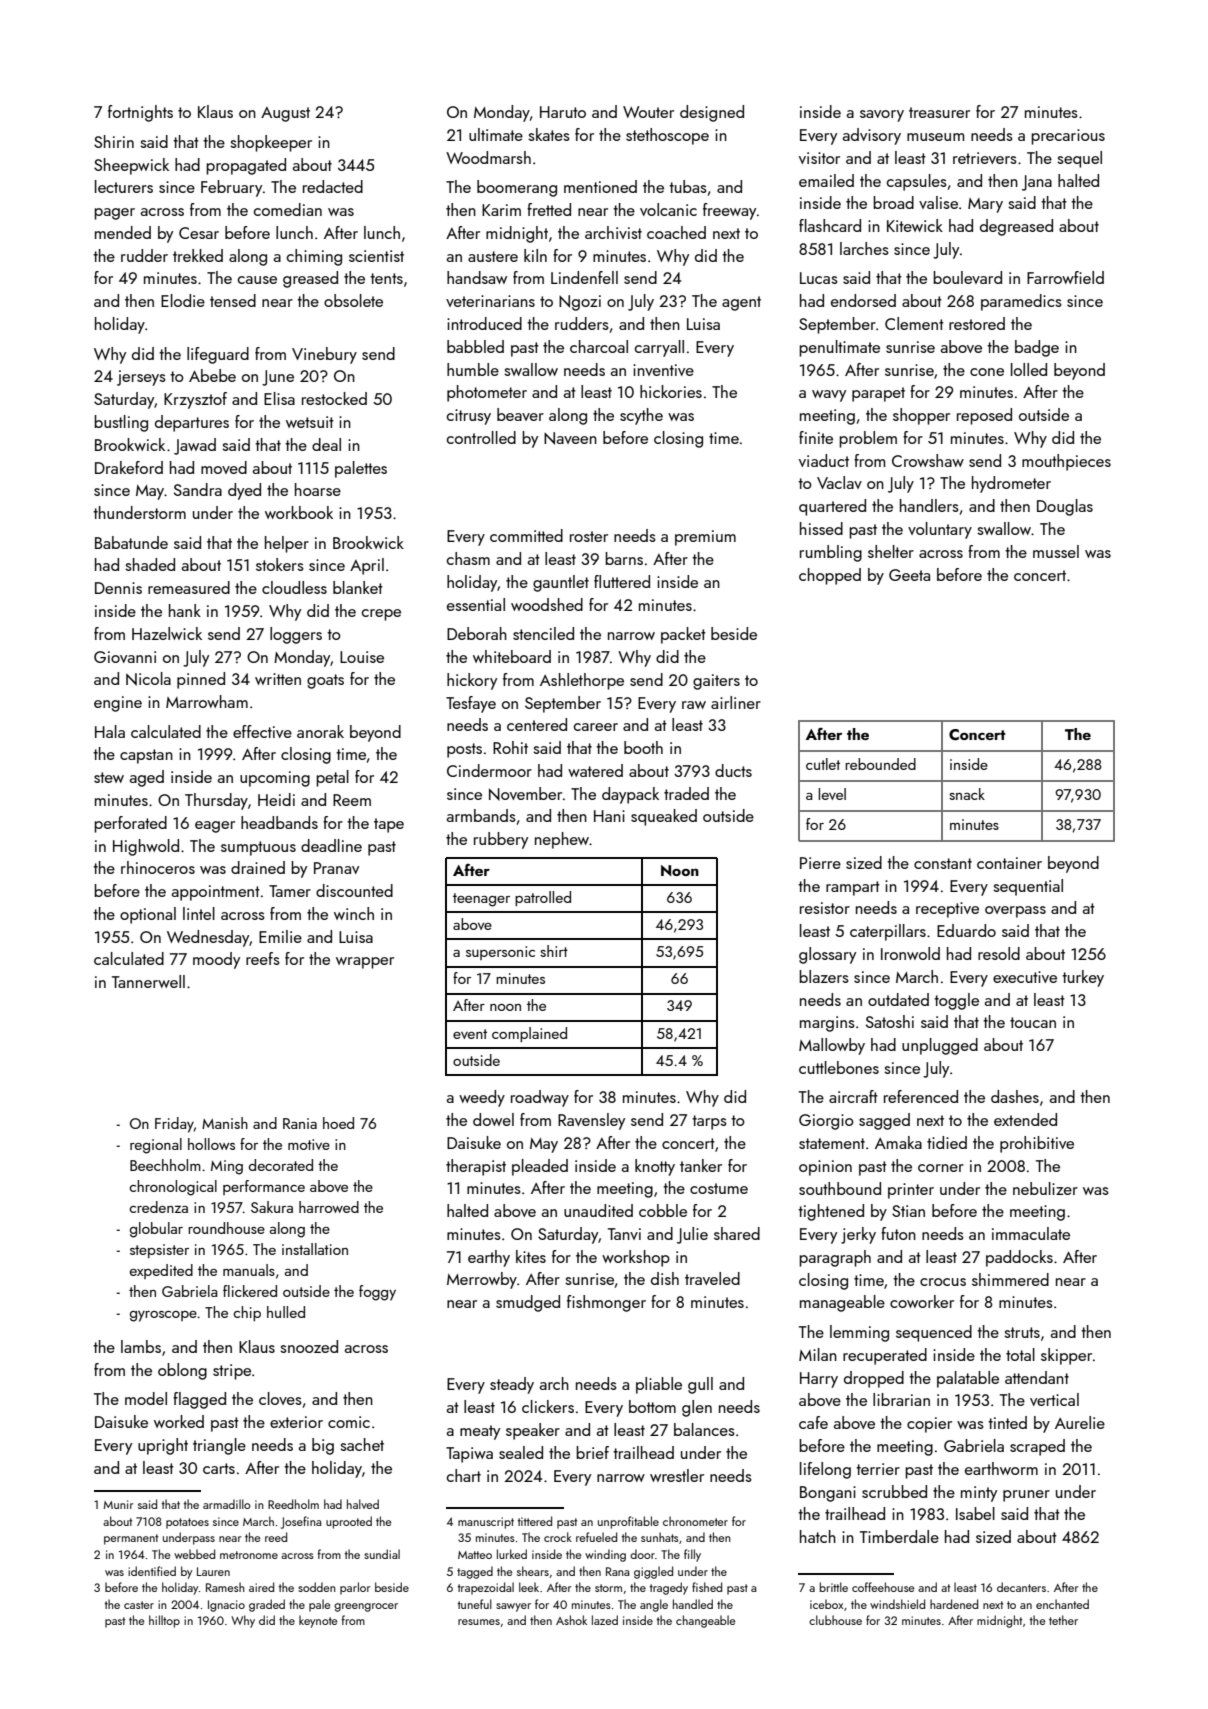  What do you see at coordinates (705, 538) in the screenshot?
I see `premium` at bounding box center [705, 538].
